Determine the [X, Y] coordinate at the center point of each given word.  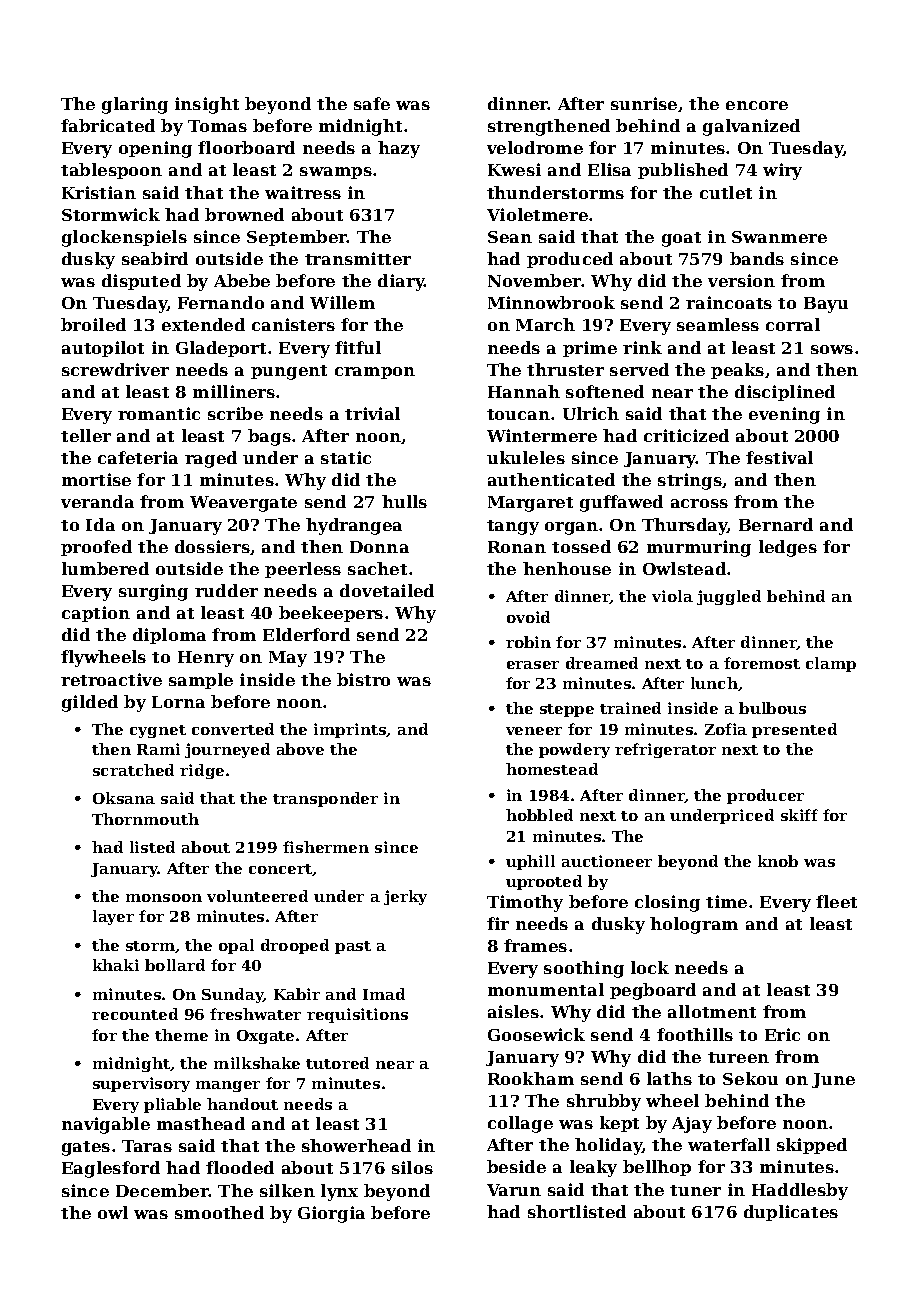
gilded [90, 703]
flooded [240, 1167]
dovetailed [387, 590]
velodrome [535, 147]
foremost [762, 663]
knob [778, 861]
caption [96, 614]
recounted [135, 1014]
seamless [718, 324]
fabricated [108, 125]
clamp [831, 664]
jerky [405, 897]
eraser [533, 665]
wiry [782, 171]
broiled [93, 324]
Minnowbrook [551, 302]
